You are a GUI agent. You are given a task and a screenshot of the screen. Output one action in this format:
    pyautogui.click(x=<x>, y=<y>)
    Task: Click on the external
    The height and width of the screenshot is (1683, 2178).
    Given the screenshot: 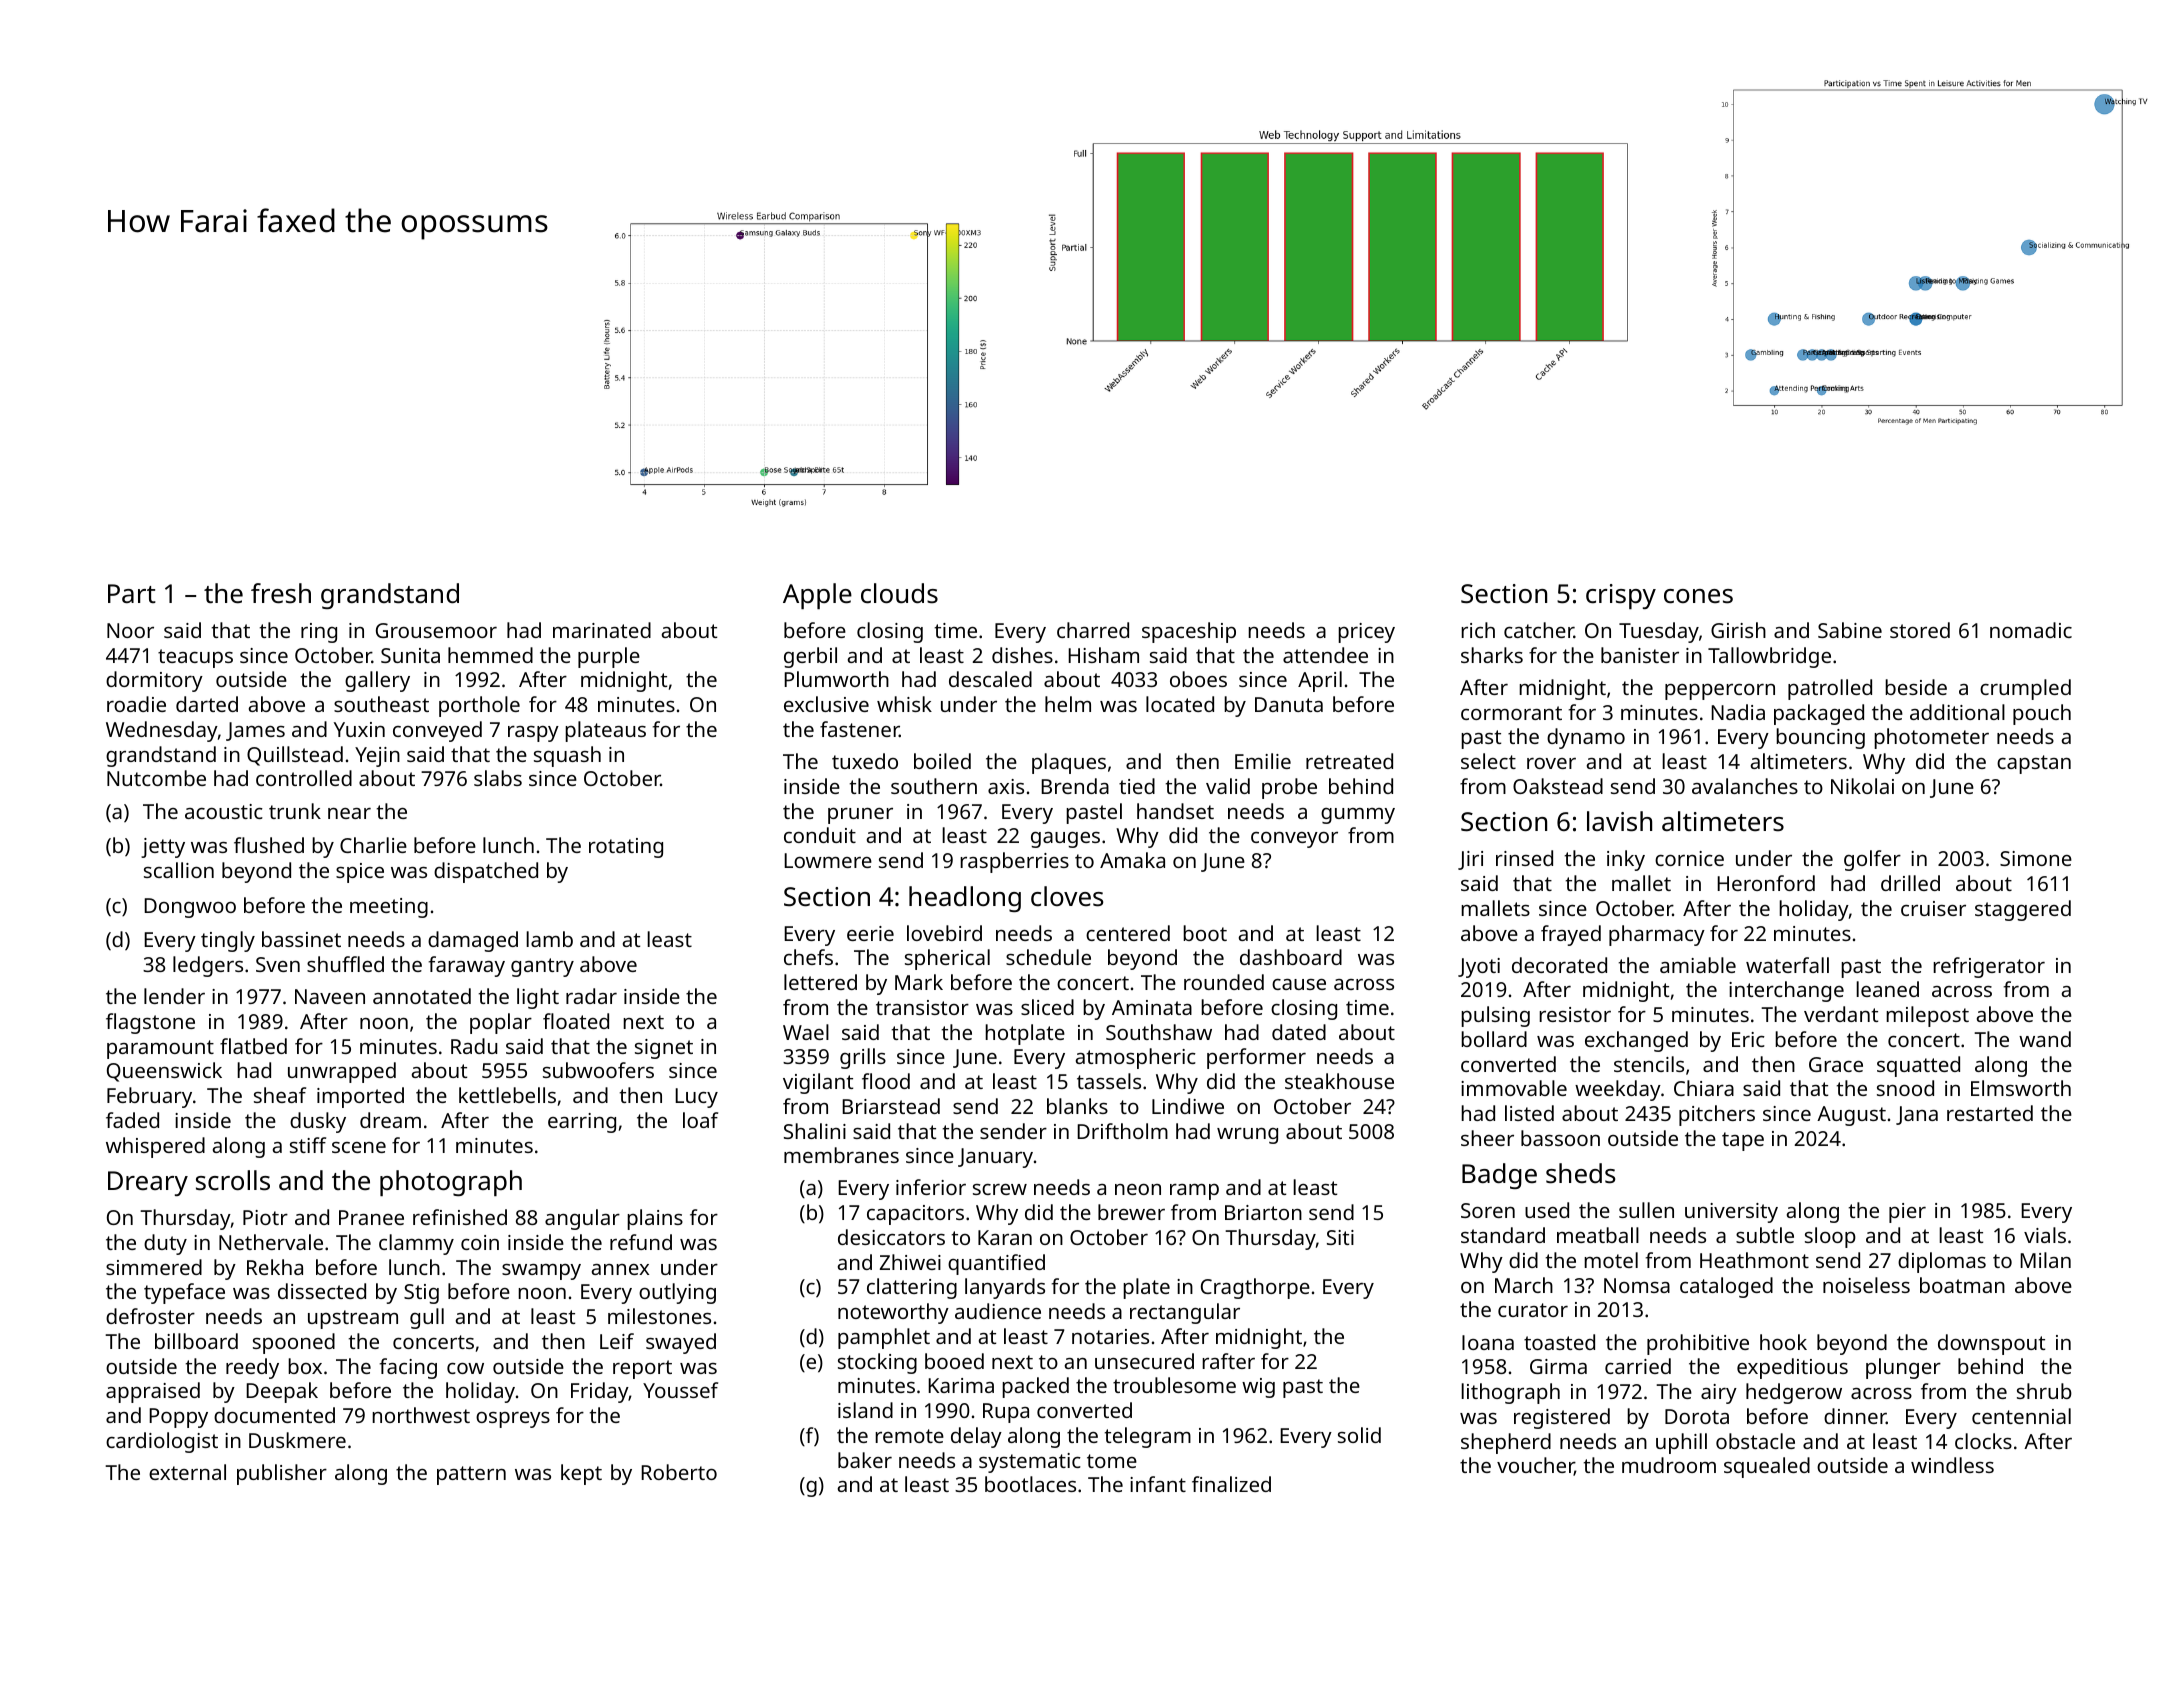 What is the action you would take?
    pyautogui.click(x=187, y=1472)
